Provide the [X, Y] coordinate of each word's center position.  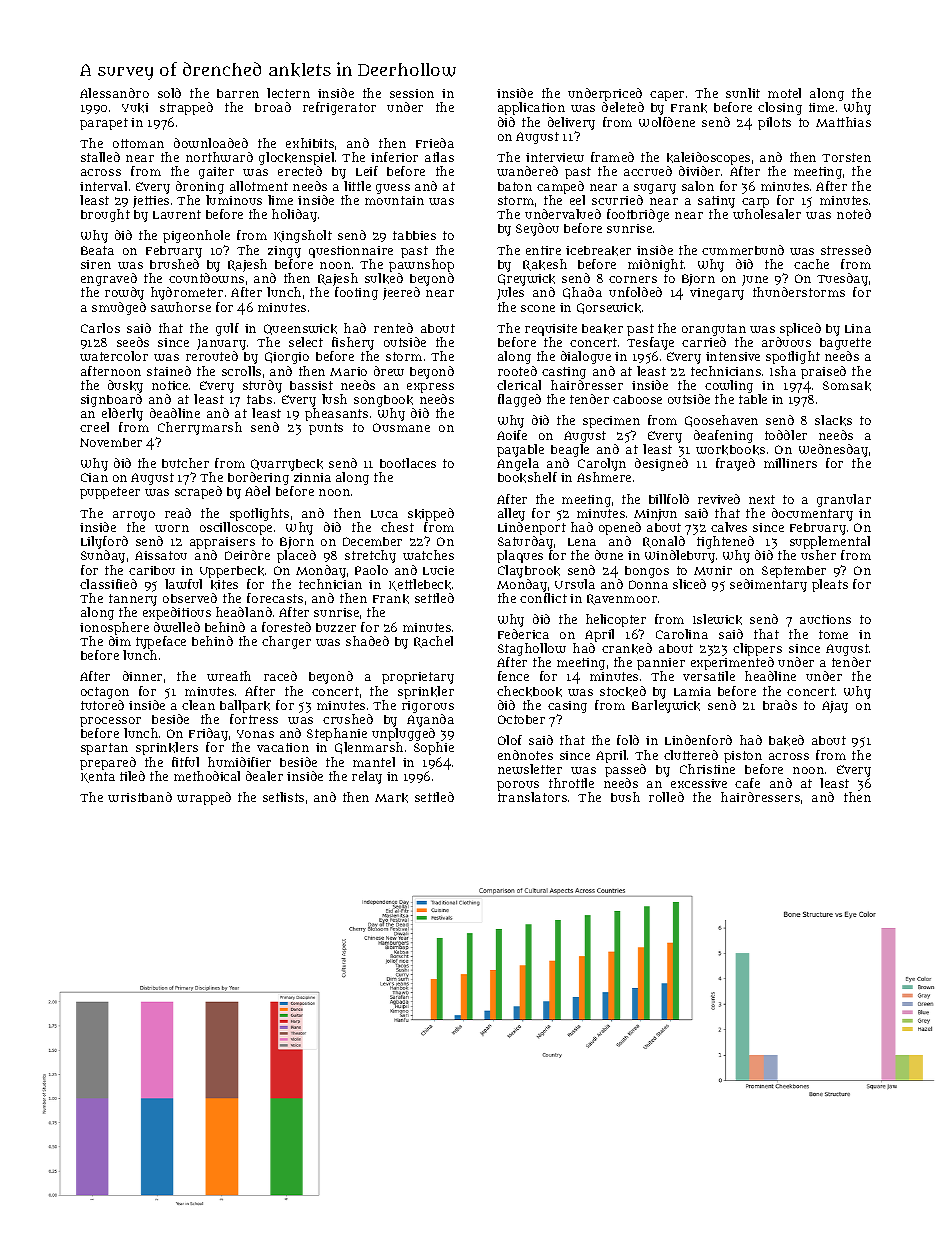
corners [633, 279]
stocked [623, 691]
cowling [729, 386]
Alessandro [114, 93]
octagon [105, 693]
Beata [97, 250]
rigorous [428, 707]
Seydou [537, 229]
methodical [207, 776]
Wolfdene [667, 122]
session [412, 93]
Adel [257, 491]
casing [567, 707]
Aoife [512, 435]
